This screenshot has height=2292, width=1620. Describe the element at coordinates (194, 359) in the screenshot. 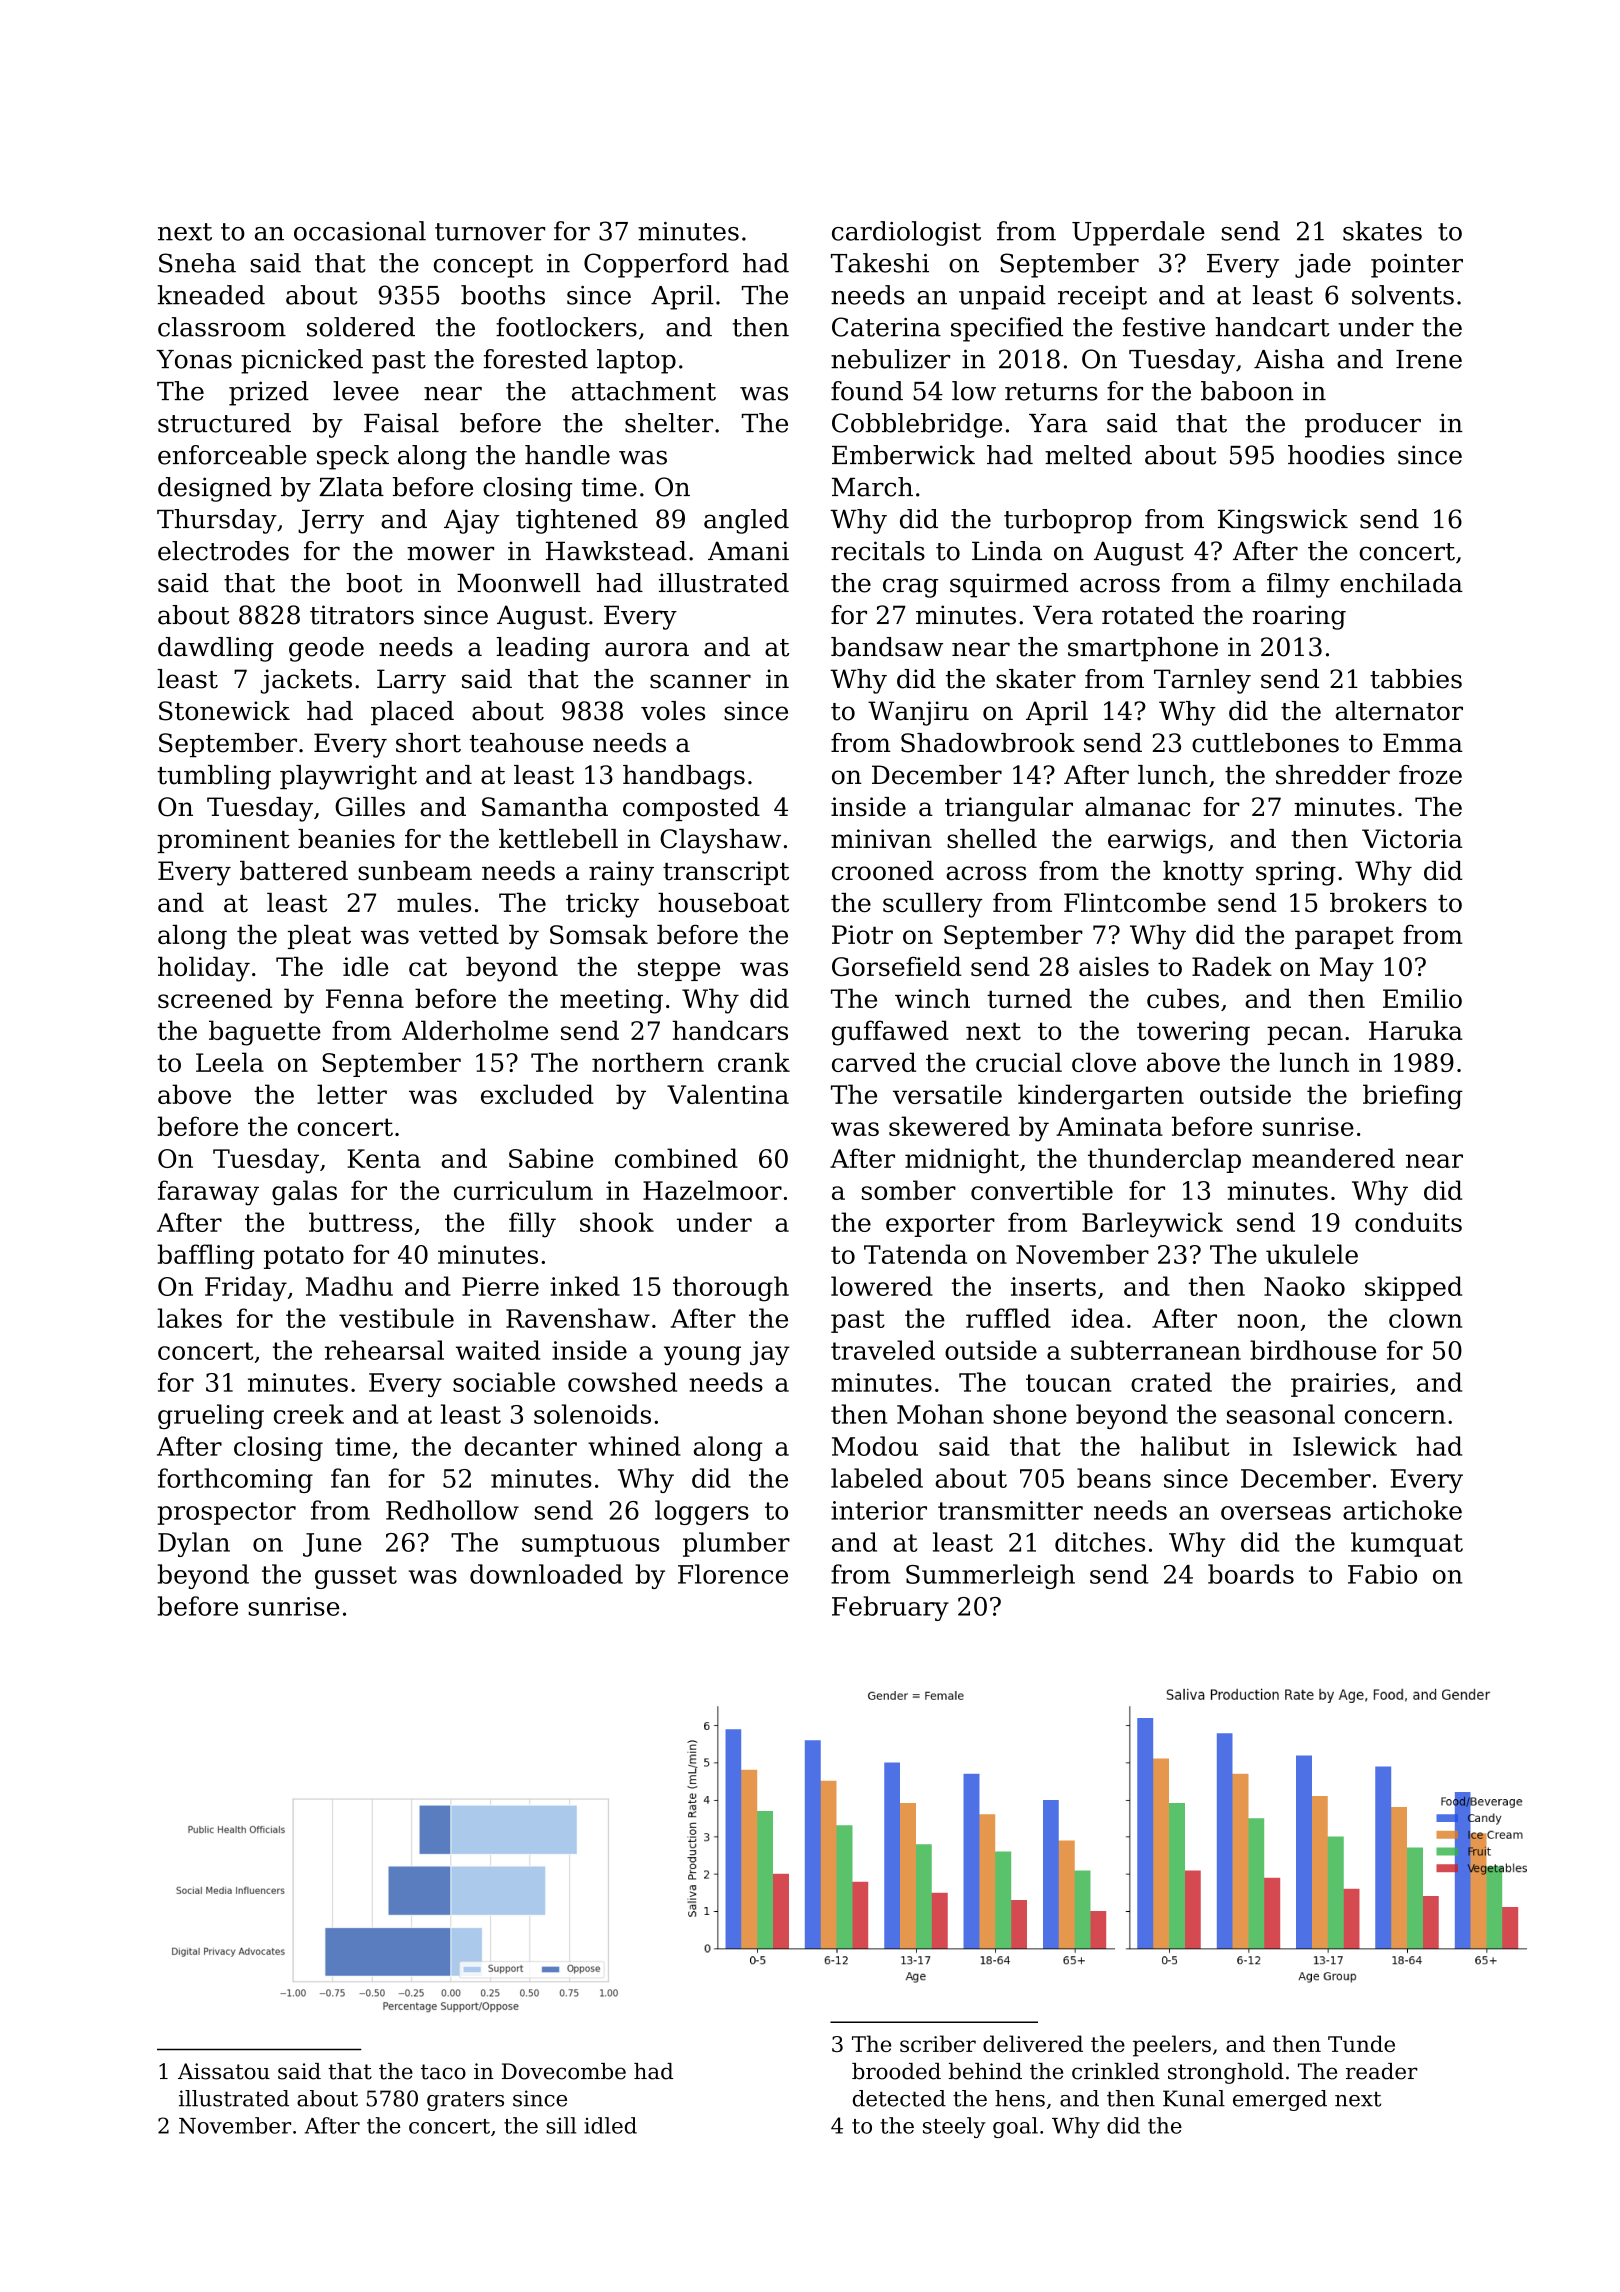

I see `Yonas` at that location.
